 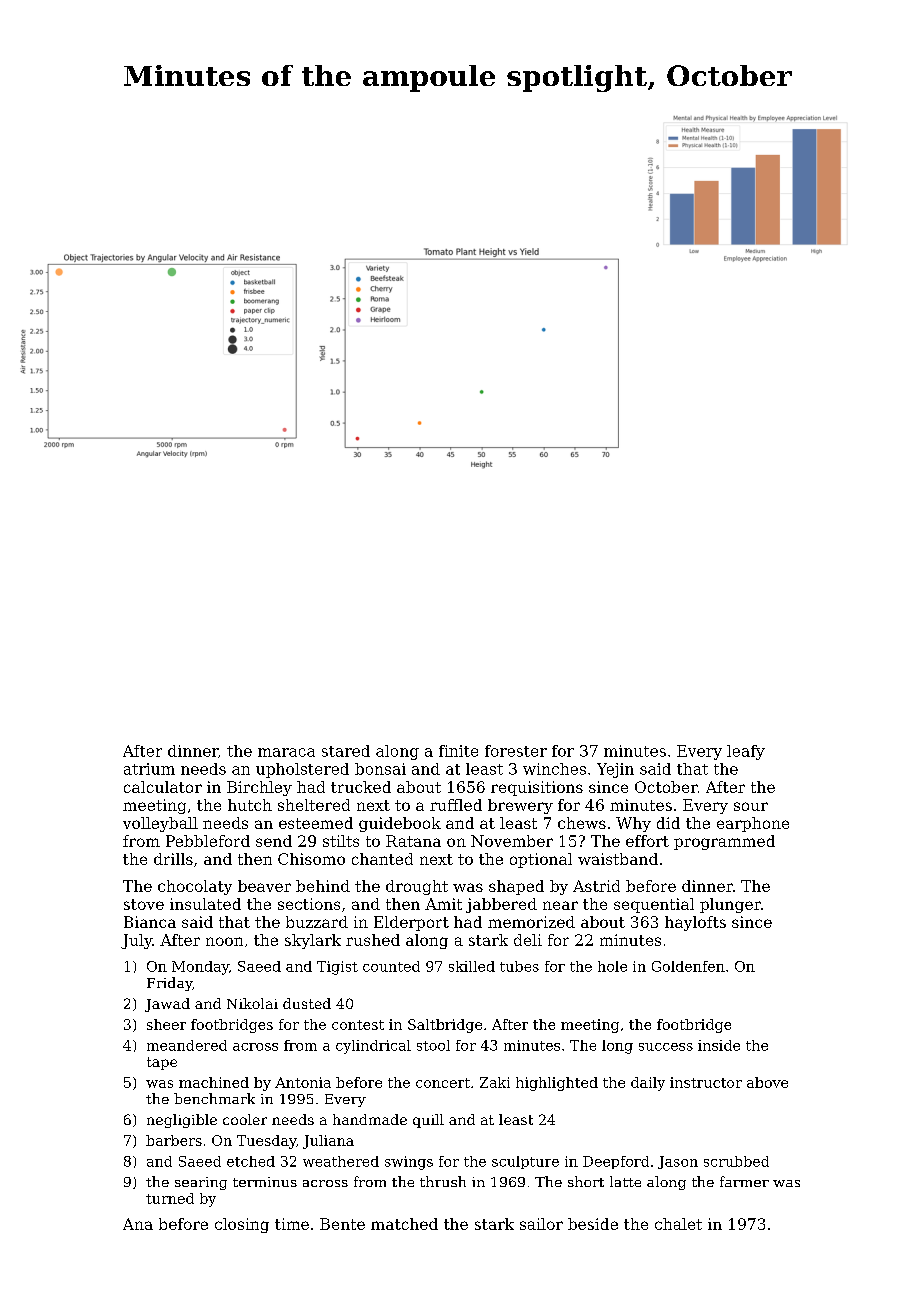 I want to click on finite, so click(x=458, y=751).
